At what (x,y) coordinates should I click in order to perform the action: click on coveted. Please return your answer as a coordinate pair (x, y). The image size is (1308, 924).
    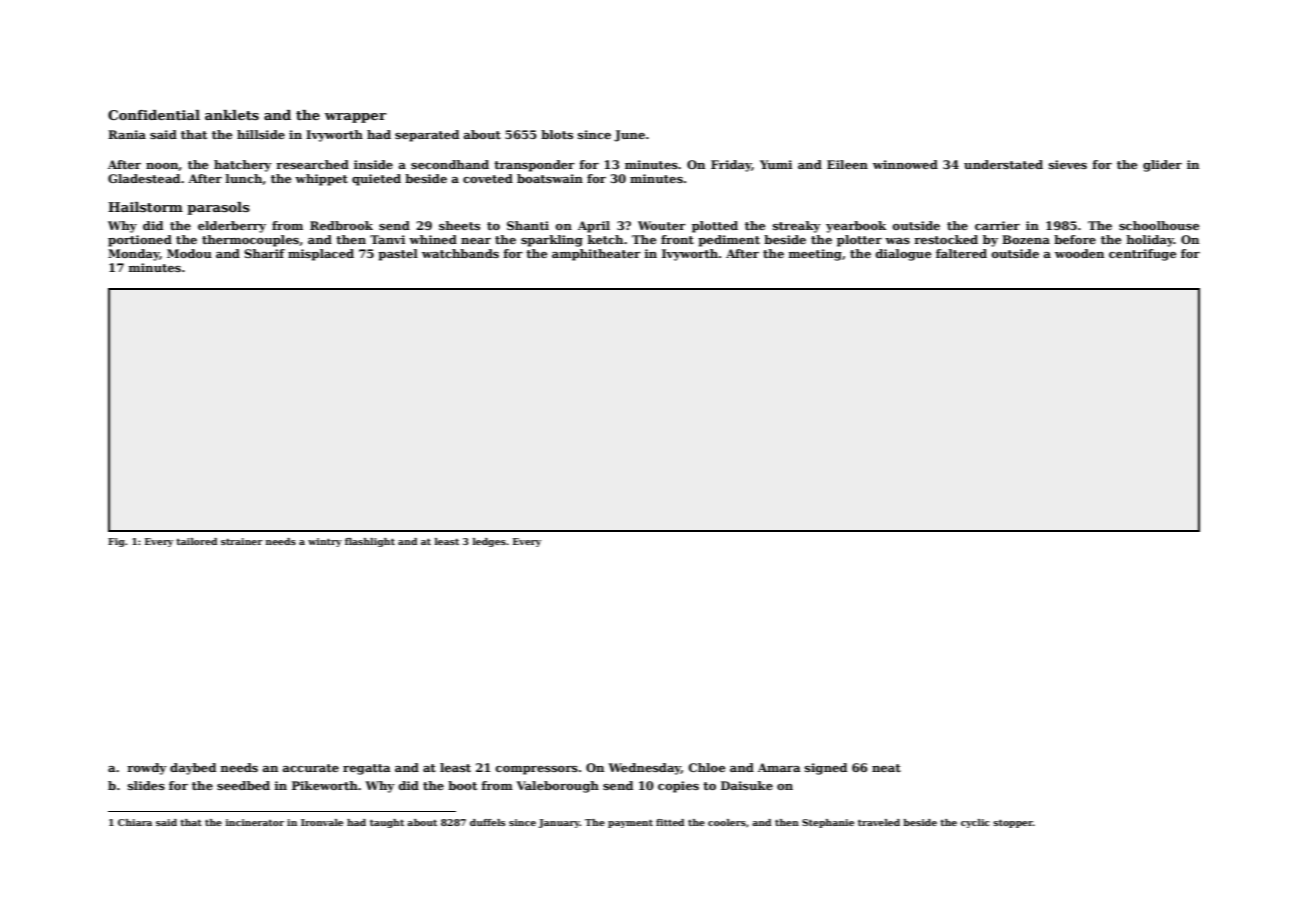
    Looking at the image, I should click on (488, 178).
